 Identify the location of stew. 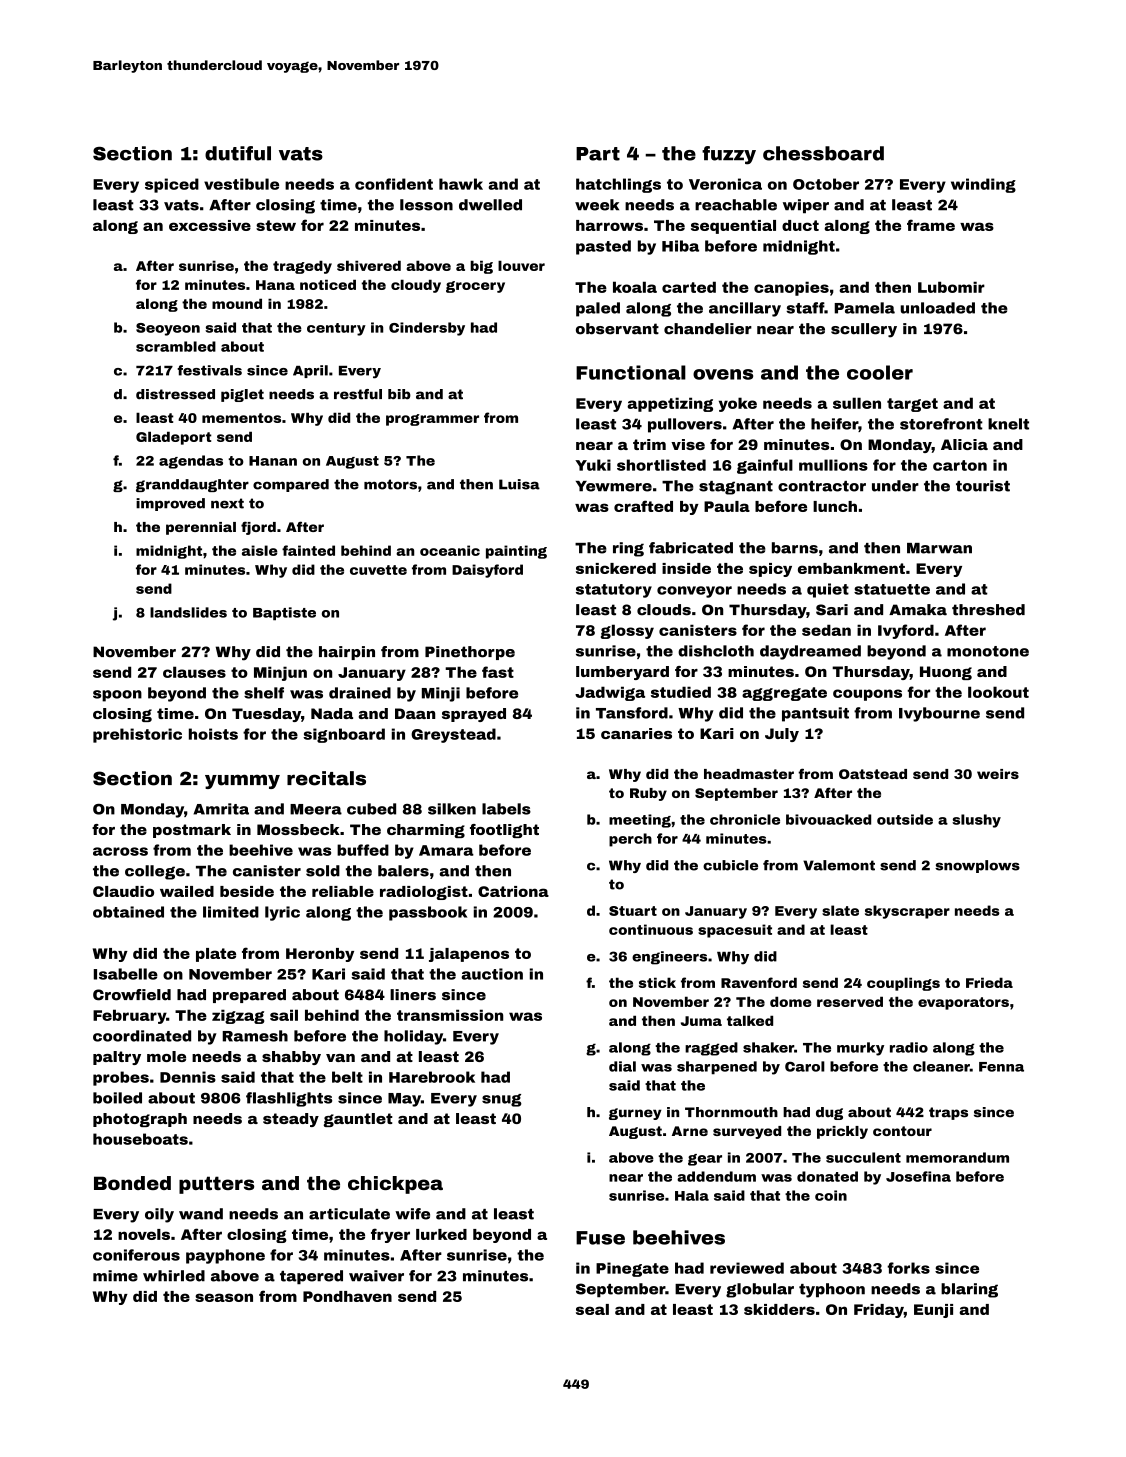
(276, 225).
